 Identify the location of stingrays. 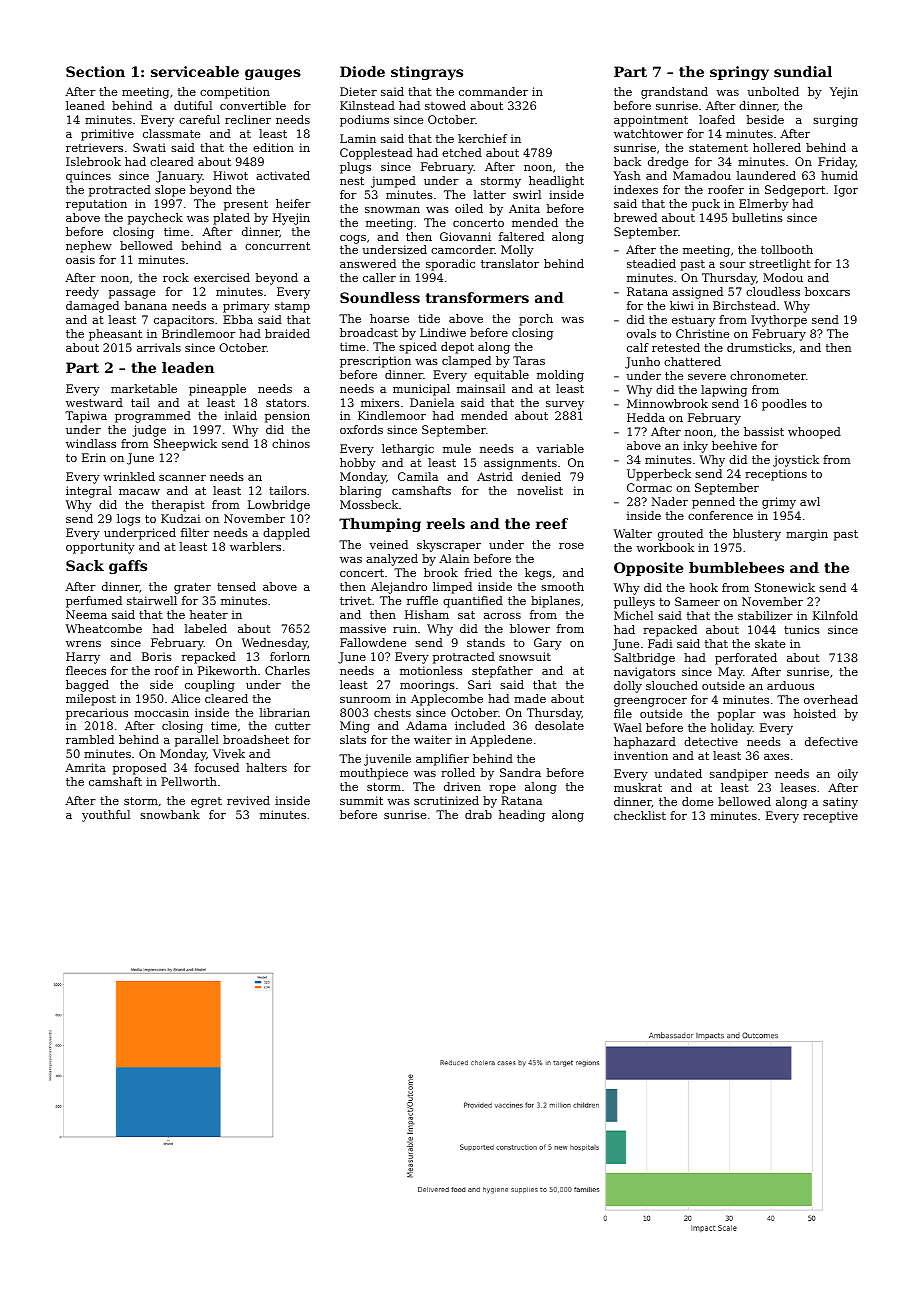
(427, 73).
